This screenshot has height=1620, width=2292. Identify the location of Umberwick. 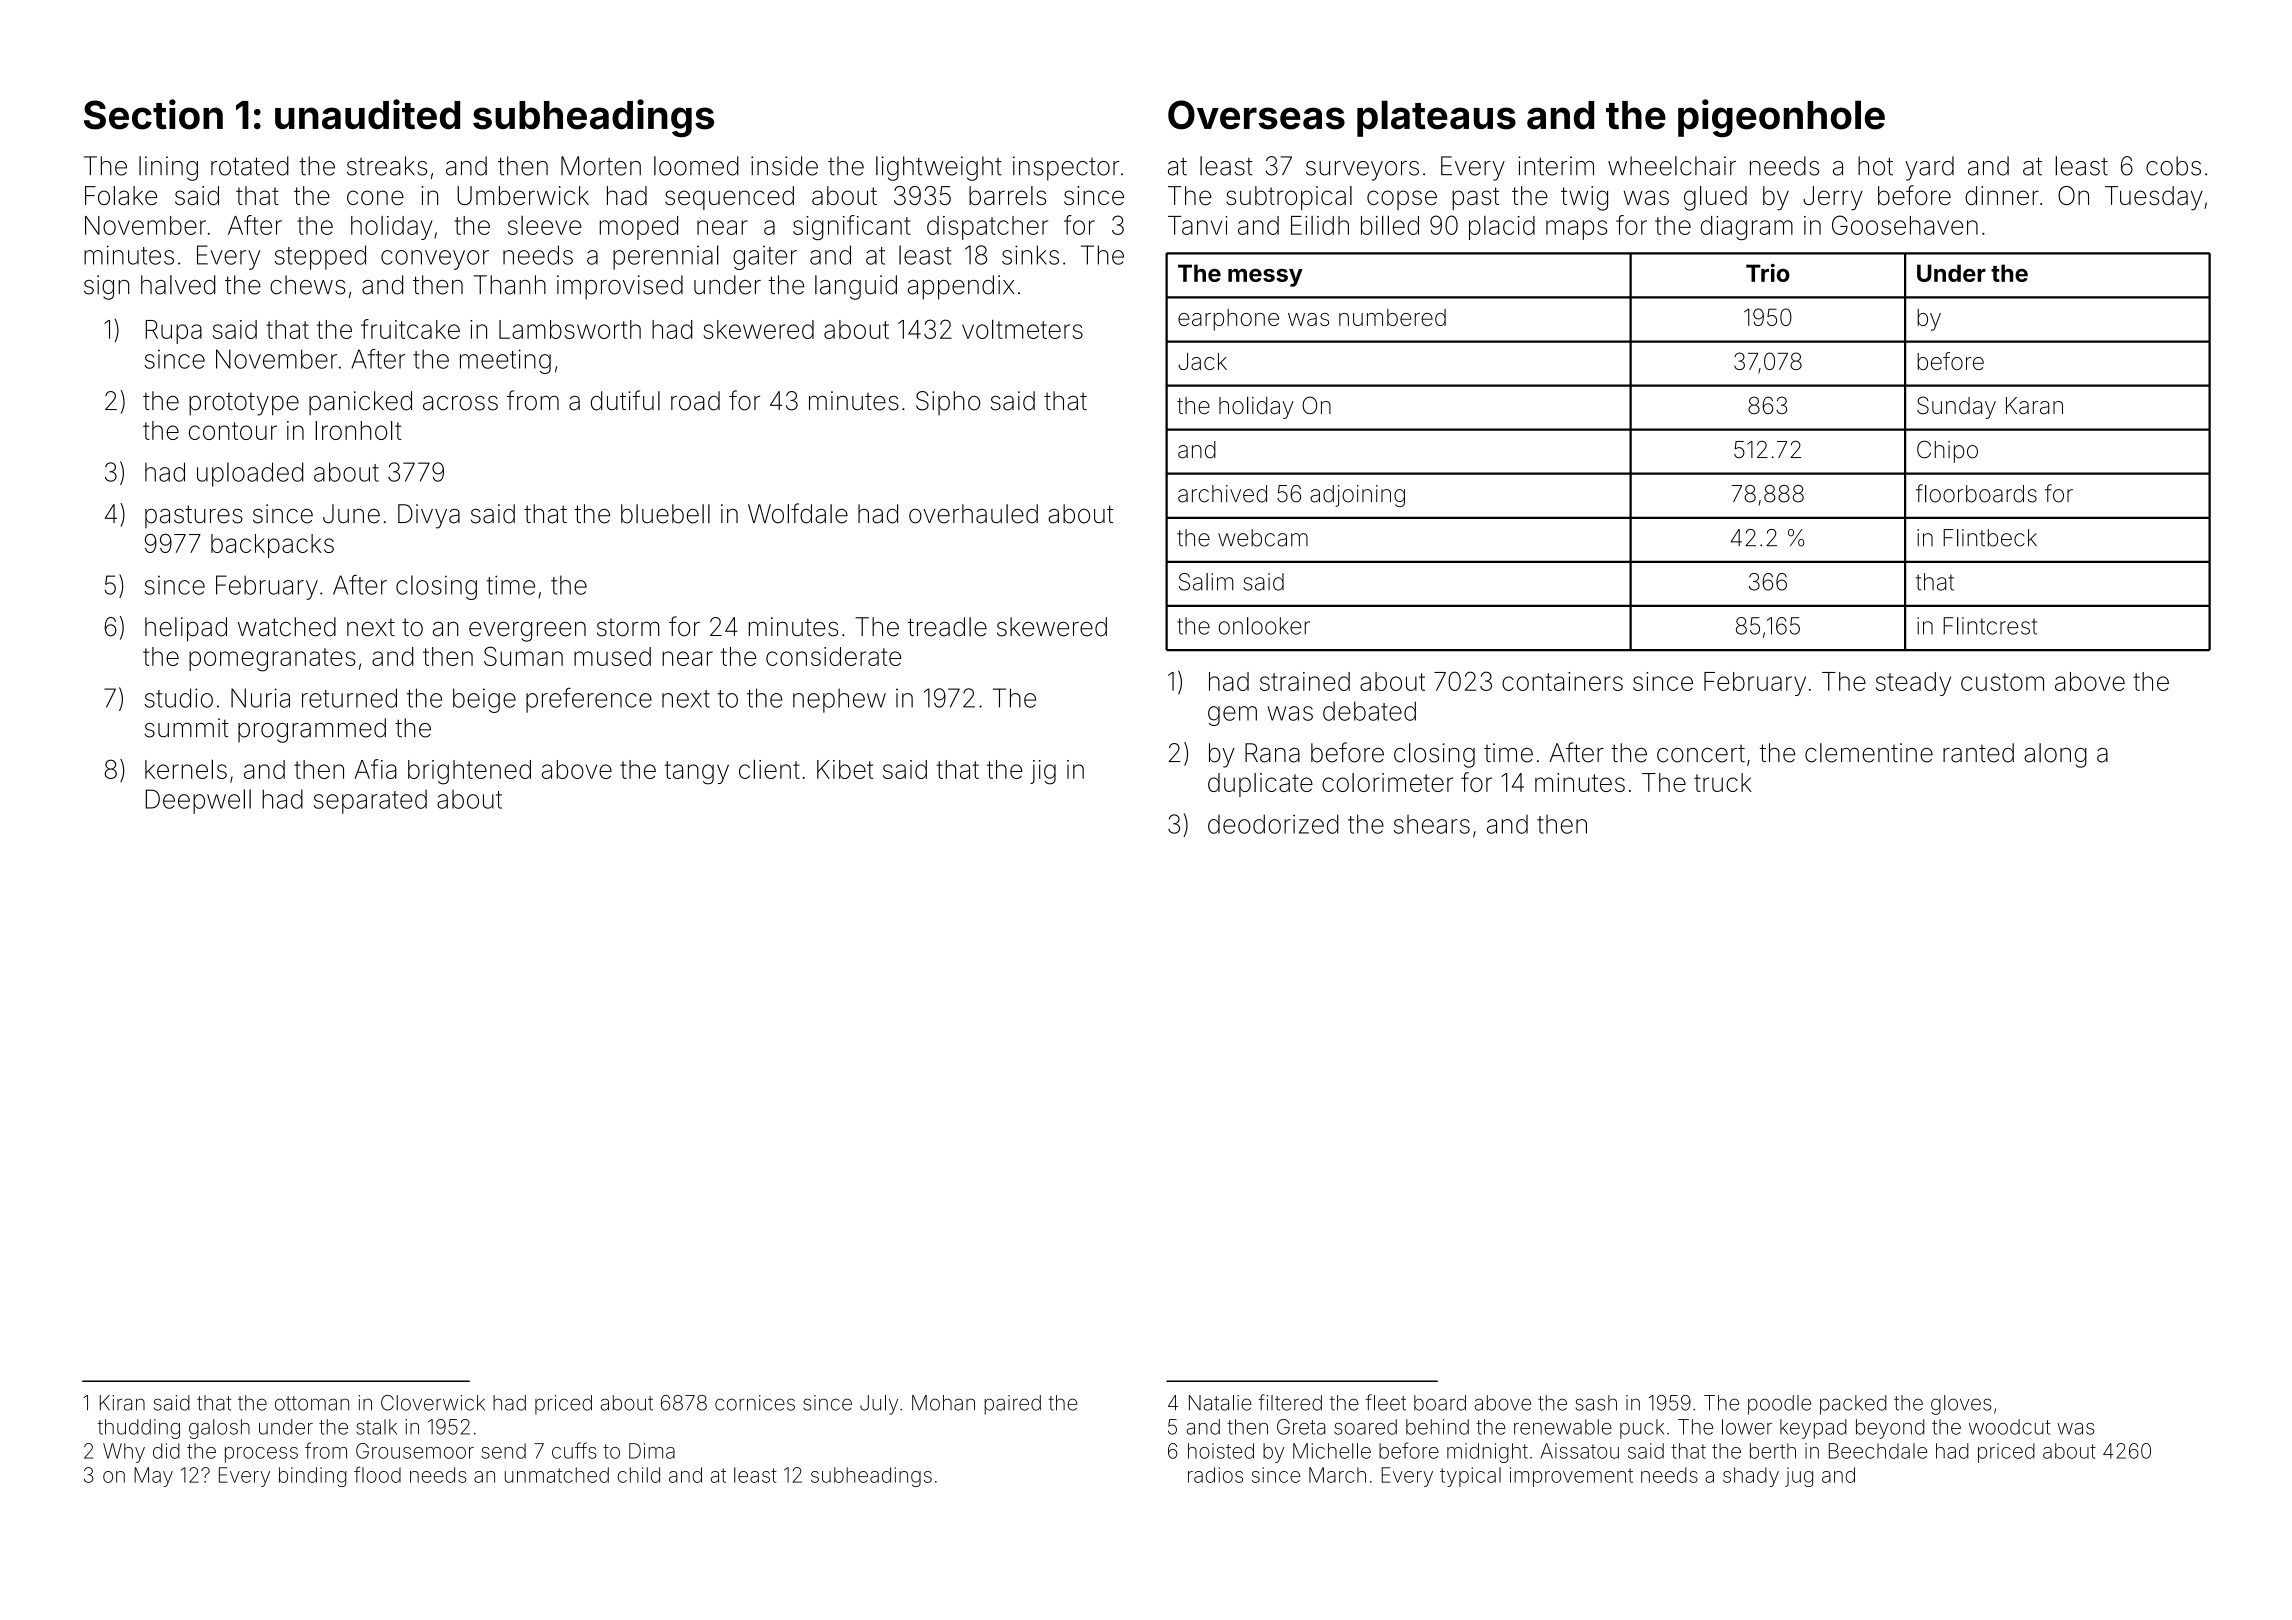
(523, 195).
